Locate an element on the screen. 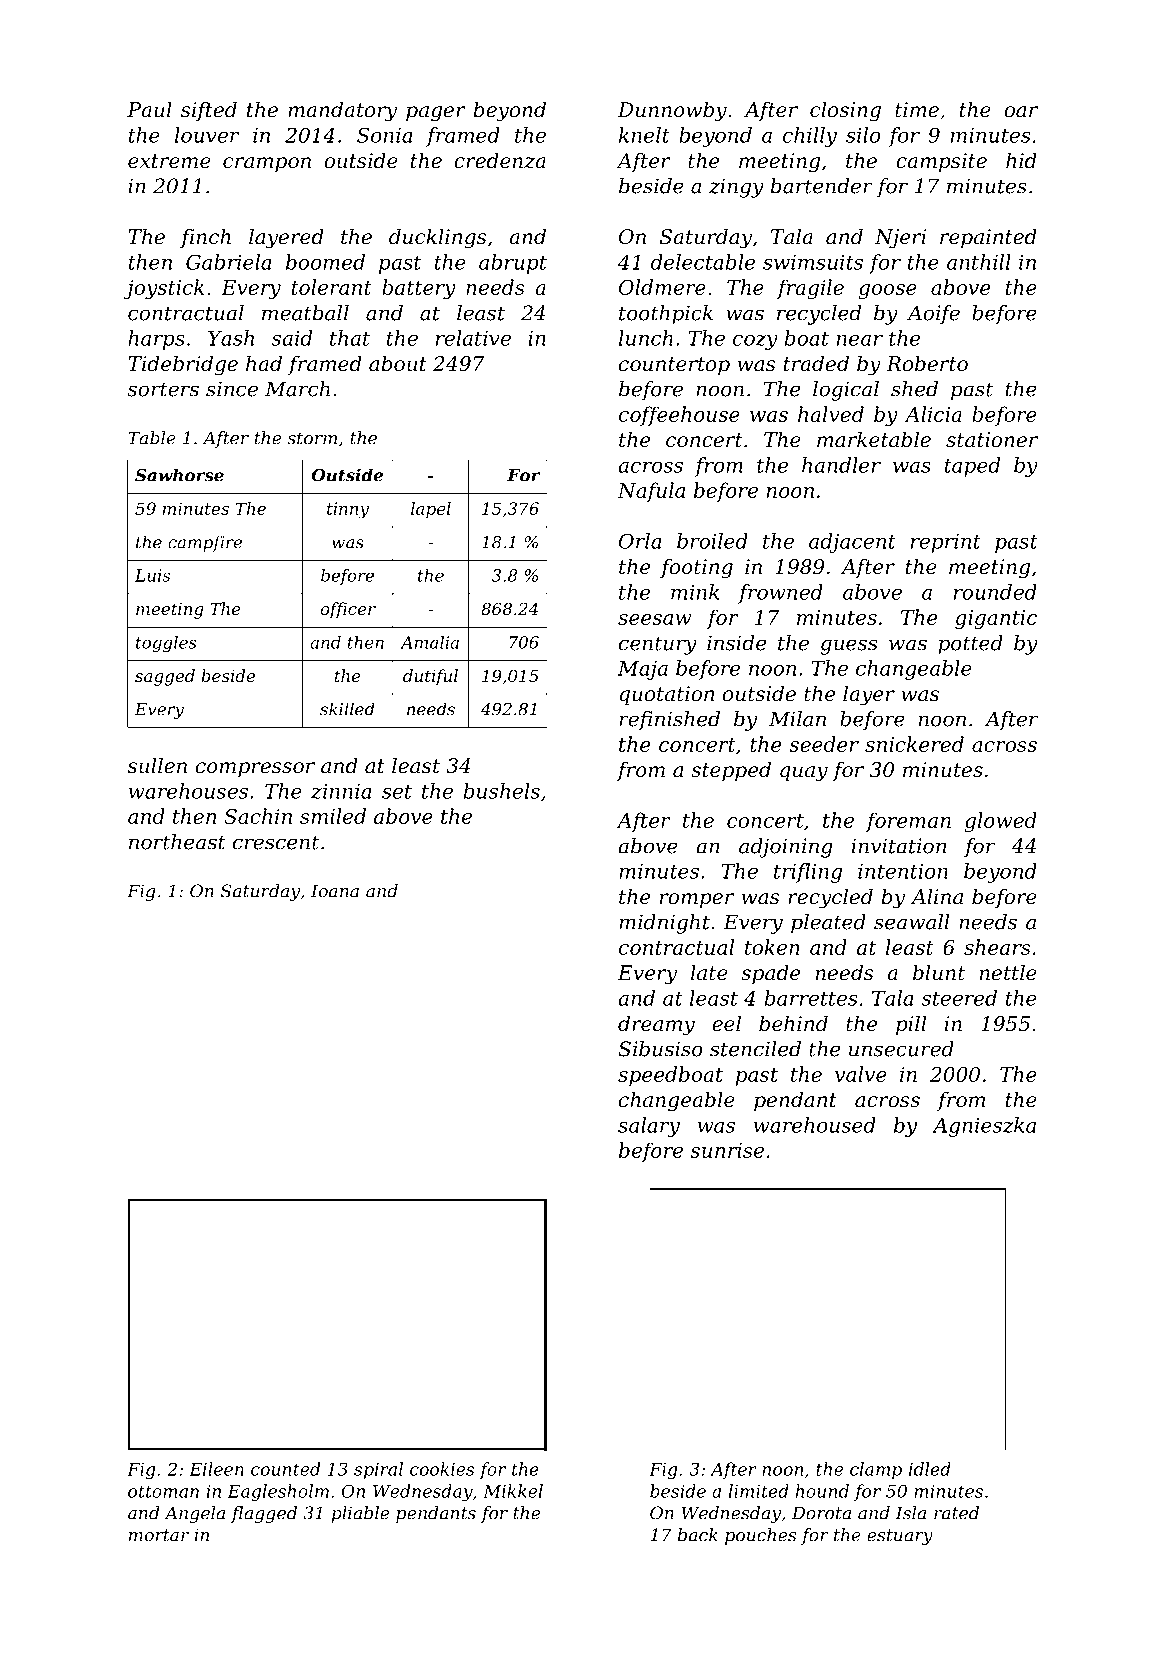  hid is located at coordinates (1021, 160).
